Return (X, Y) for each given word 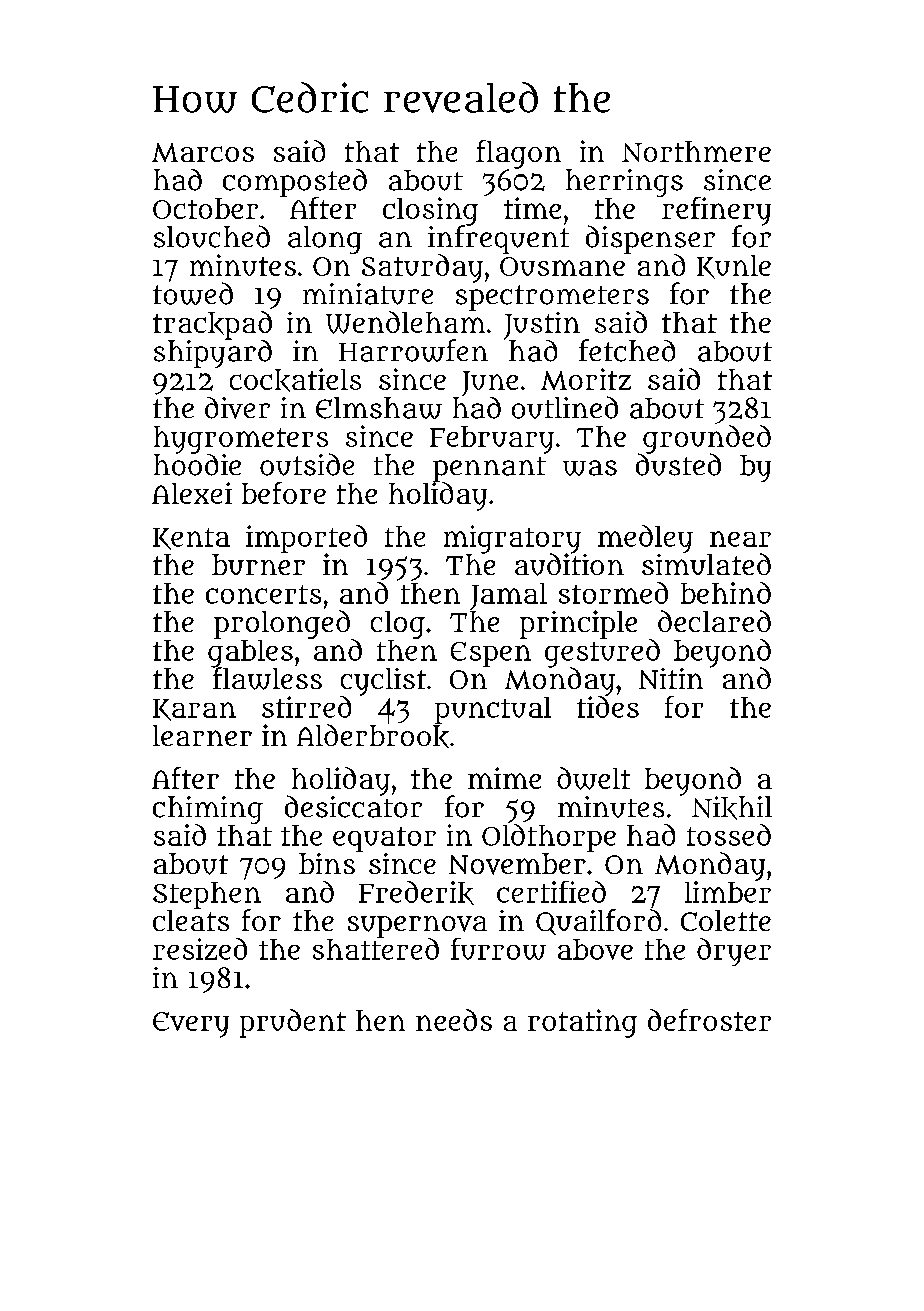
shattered (376, 949)
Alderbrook (373, 736)
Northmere (696, 151)
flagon (518, 154)
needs (454, 1020)
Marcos (203, 152)
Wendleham (405, 322)
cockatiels (295, 380)
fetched (627, 350)
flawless (267, 678)
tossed (729, 835)
